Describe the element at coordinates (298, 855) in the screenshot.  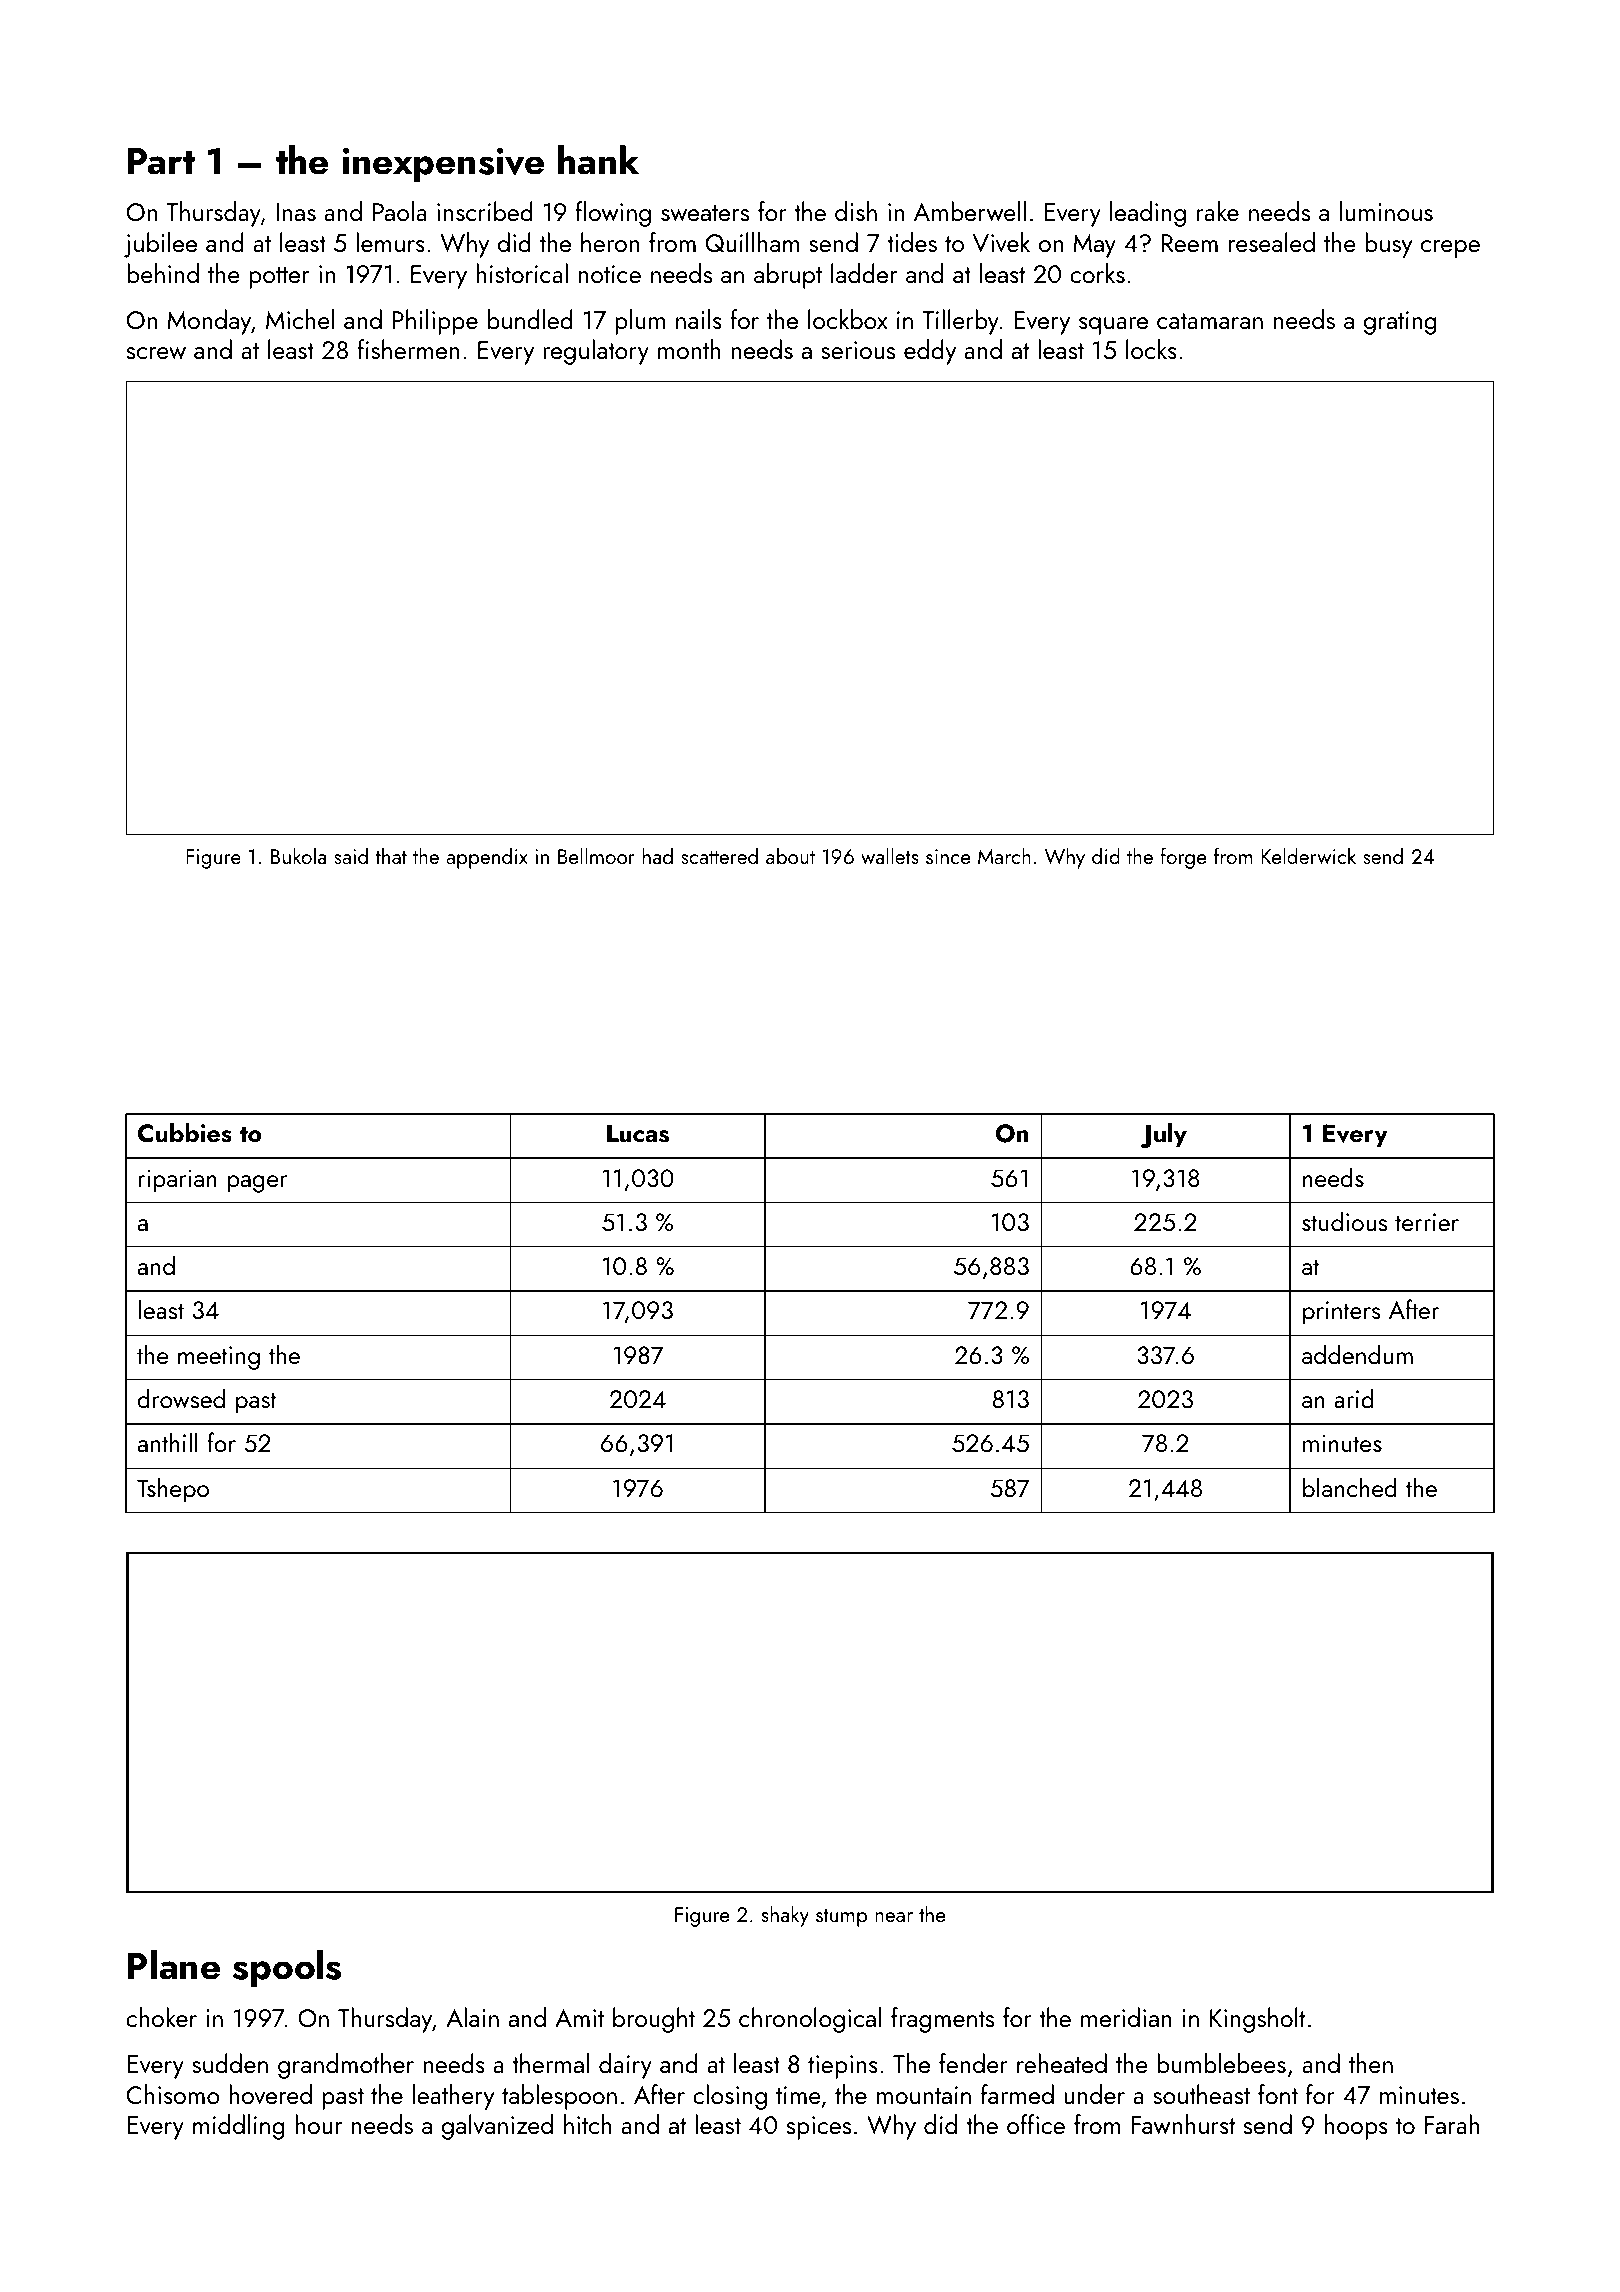
I see `Bukola` at that location.
